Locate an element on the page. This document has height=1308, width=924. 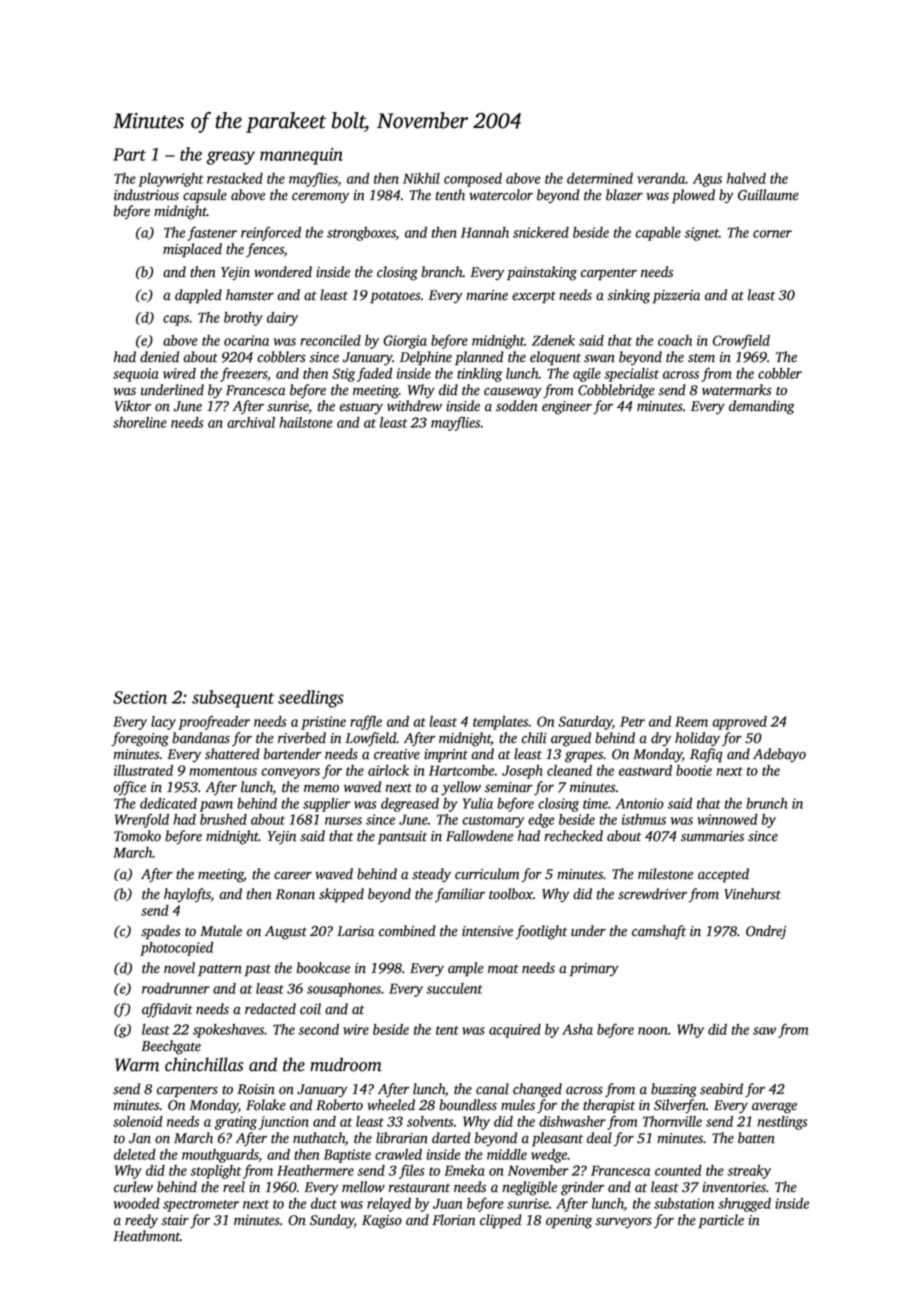
halved is located at coordinates (746, 178).
